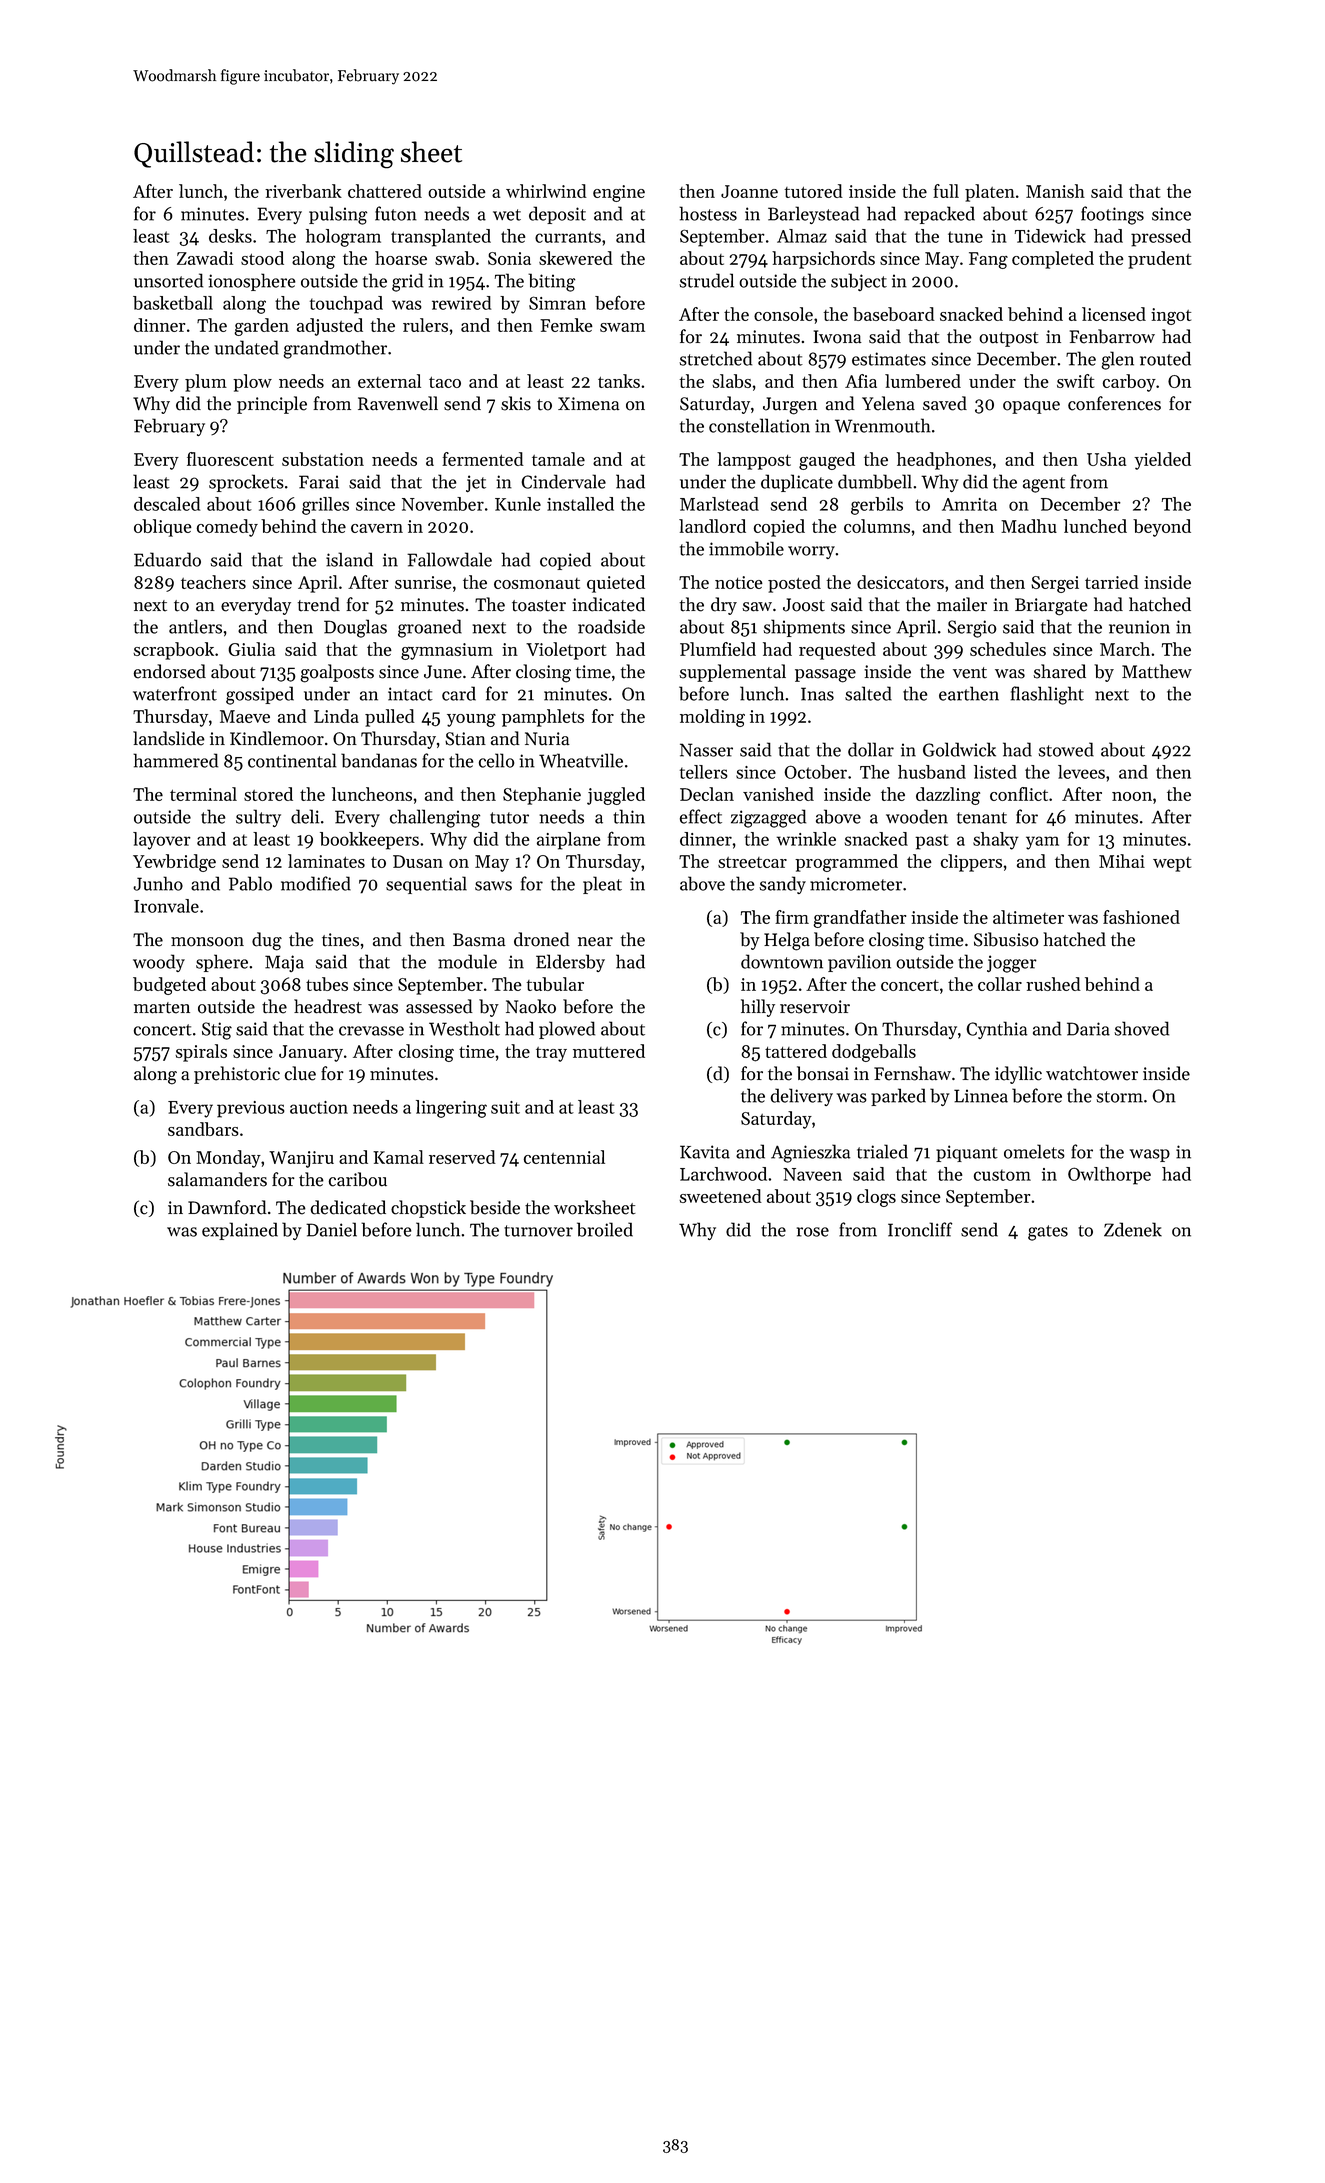  What do you see at coordinates (217, 1031) in the page?
I see `Stig` at bounding box center [217, 1031].
